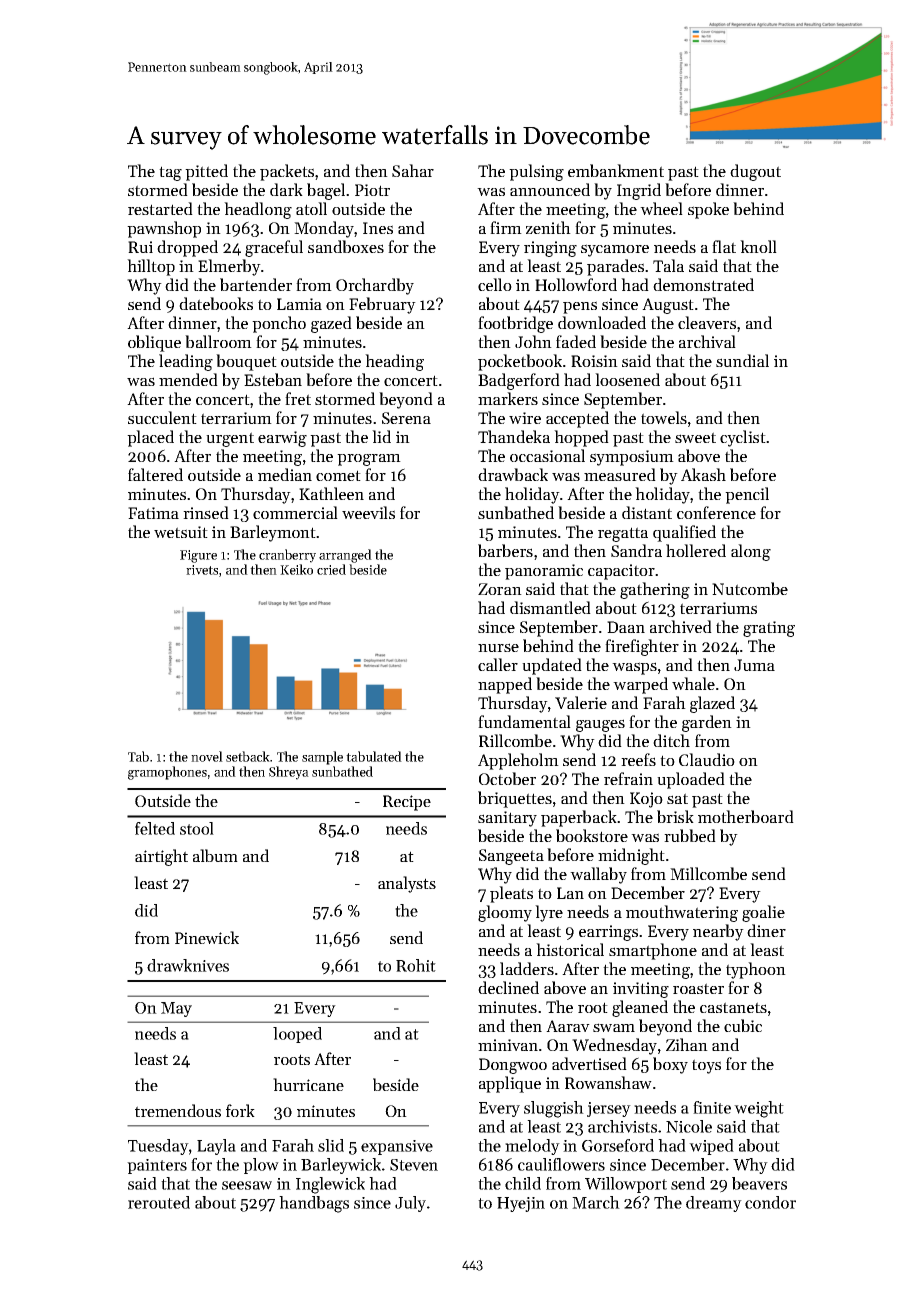 The width and height of the screenshot is (924, 1311). I want to click on Shreya, so click(289, 773).
